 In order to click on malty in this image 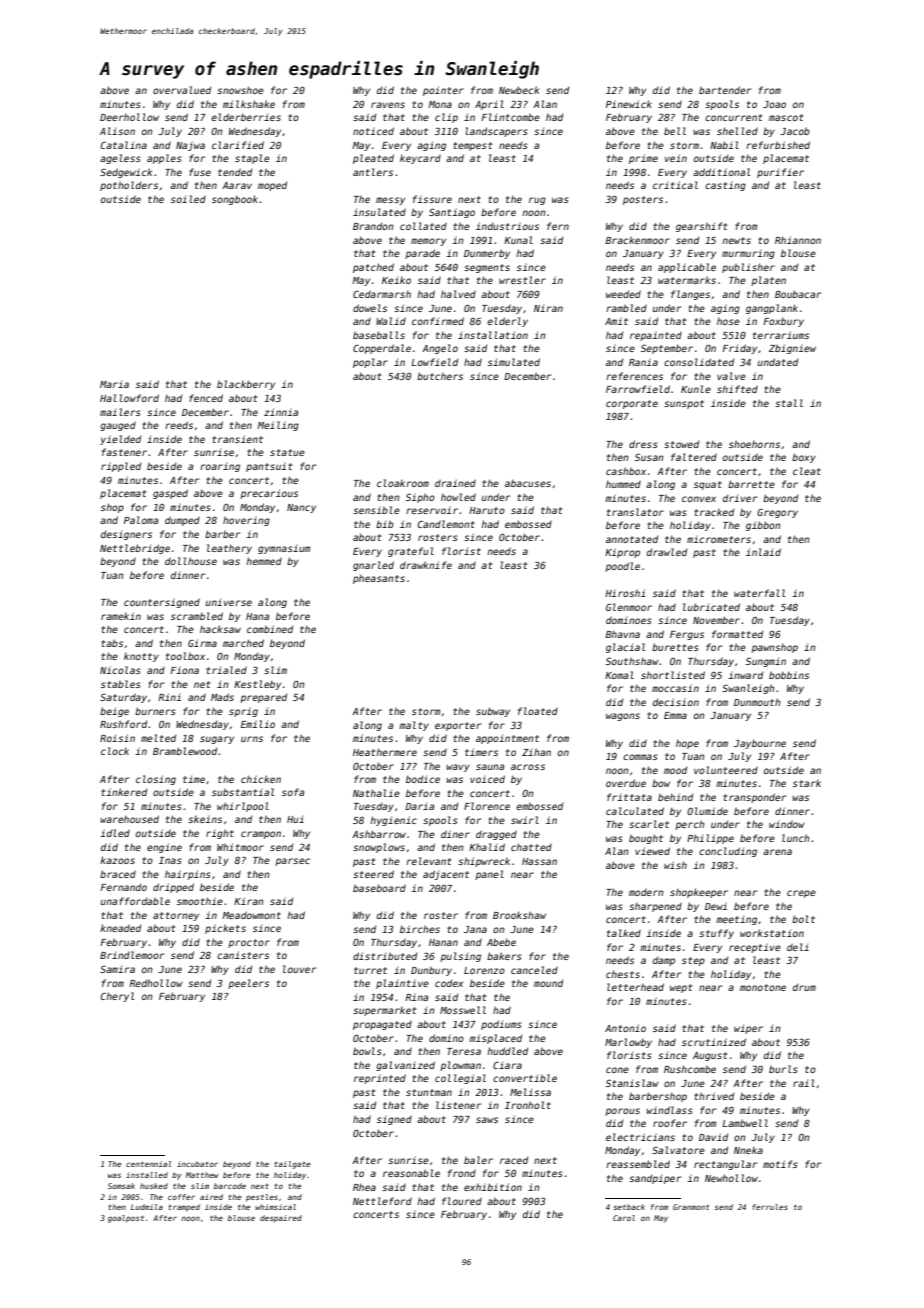, I will do `click(414, 726)`.
